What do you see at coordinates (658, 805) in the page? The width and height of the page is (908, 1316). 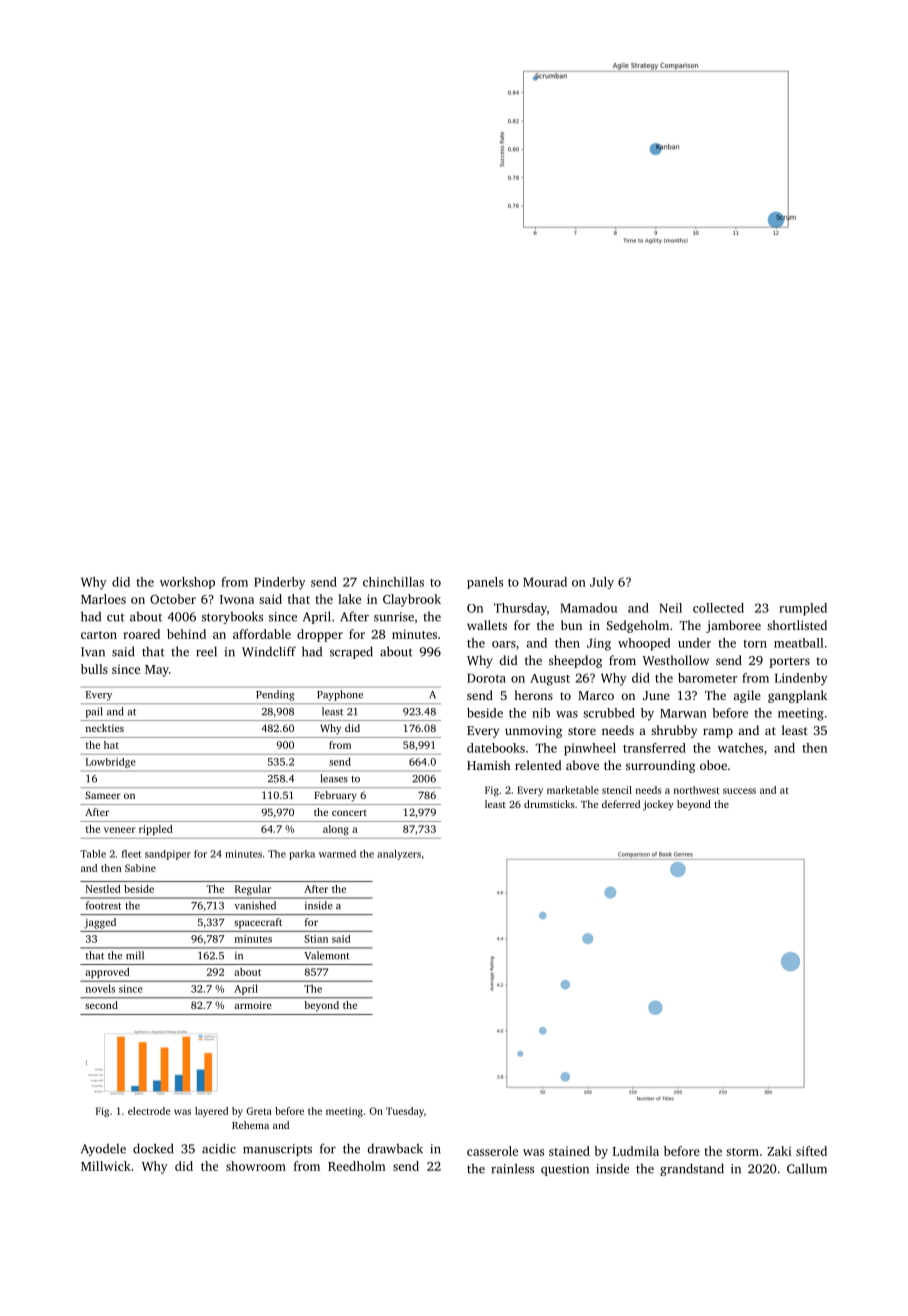 I see `jockey` at bounding box center [658, 805].
